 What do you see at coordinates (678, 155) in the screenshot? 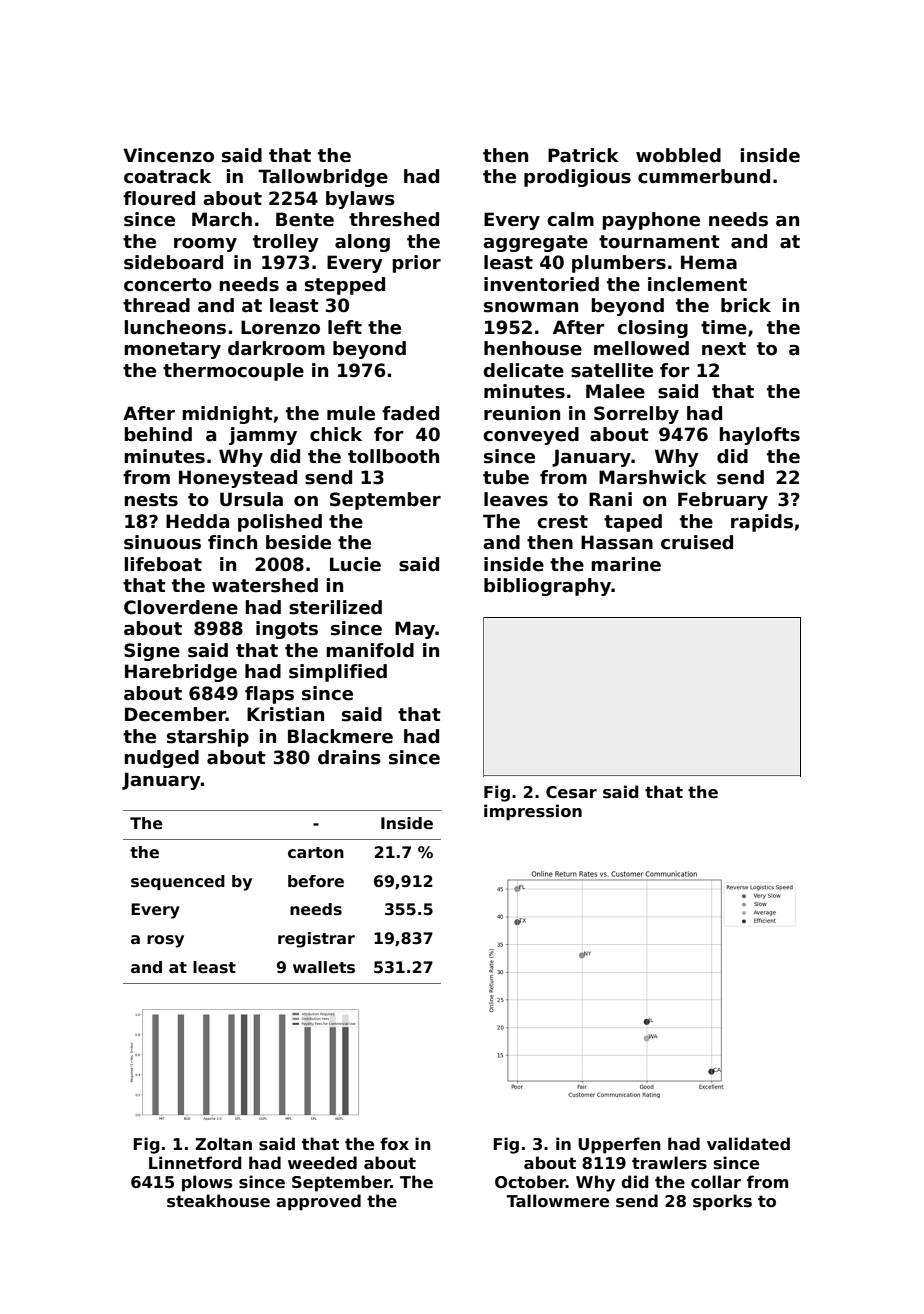
I see `wobbled` at bounding box center [678, 155].
